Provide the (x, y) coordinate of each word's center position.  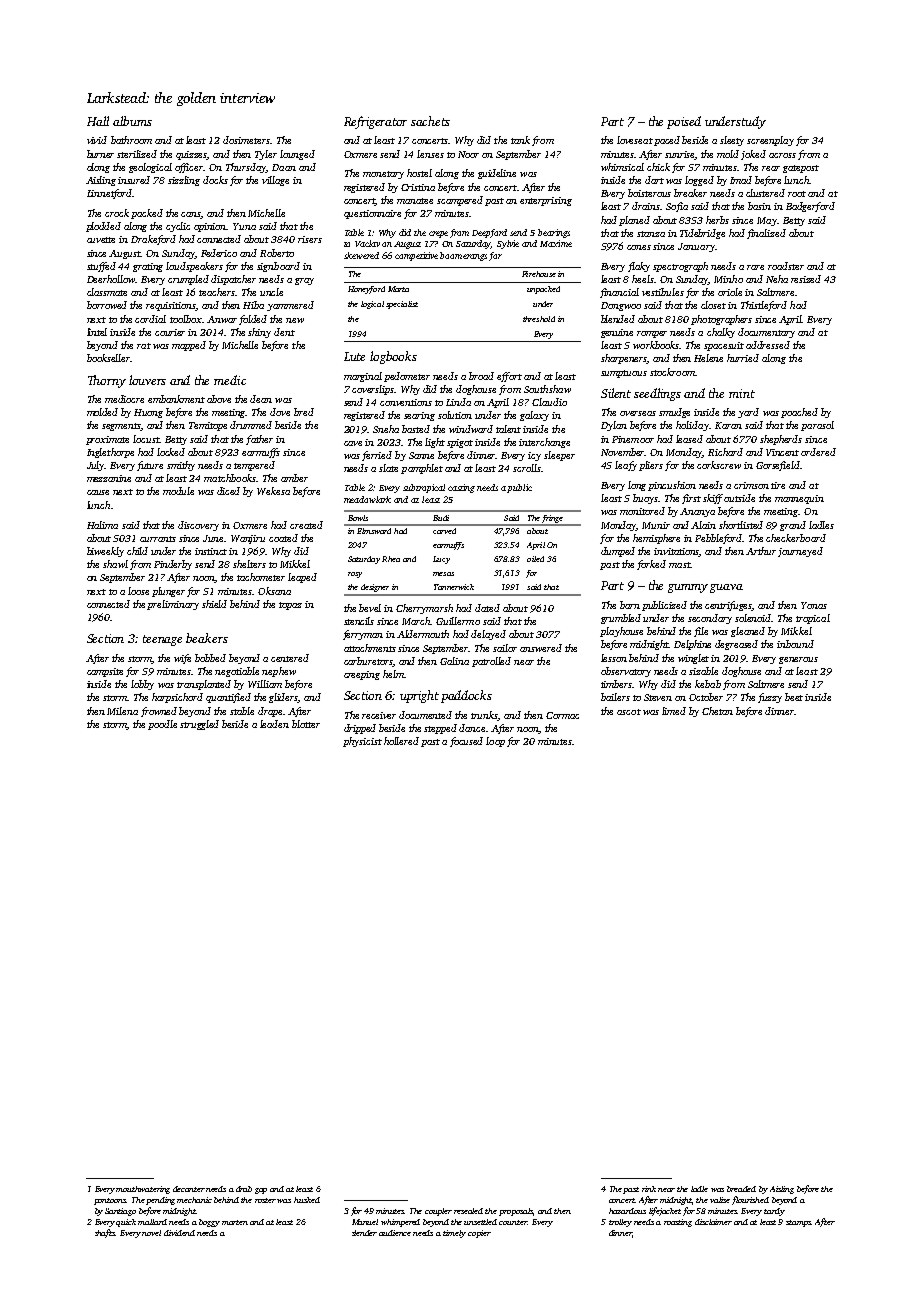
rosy (355, 575)
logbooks (393, 357)
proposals (516, 1212)
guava (726, 588)
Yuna (244, 226)
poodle (162, 725)
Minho (728, 279)
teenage (162, 640)
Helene (708, 358)
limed (674, 711)
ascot (629, 712)
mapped (189, 346)
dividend (179, 1233)
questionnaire (372, 214)
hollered (401, 741)
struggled (199, 725)
